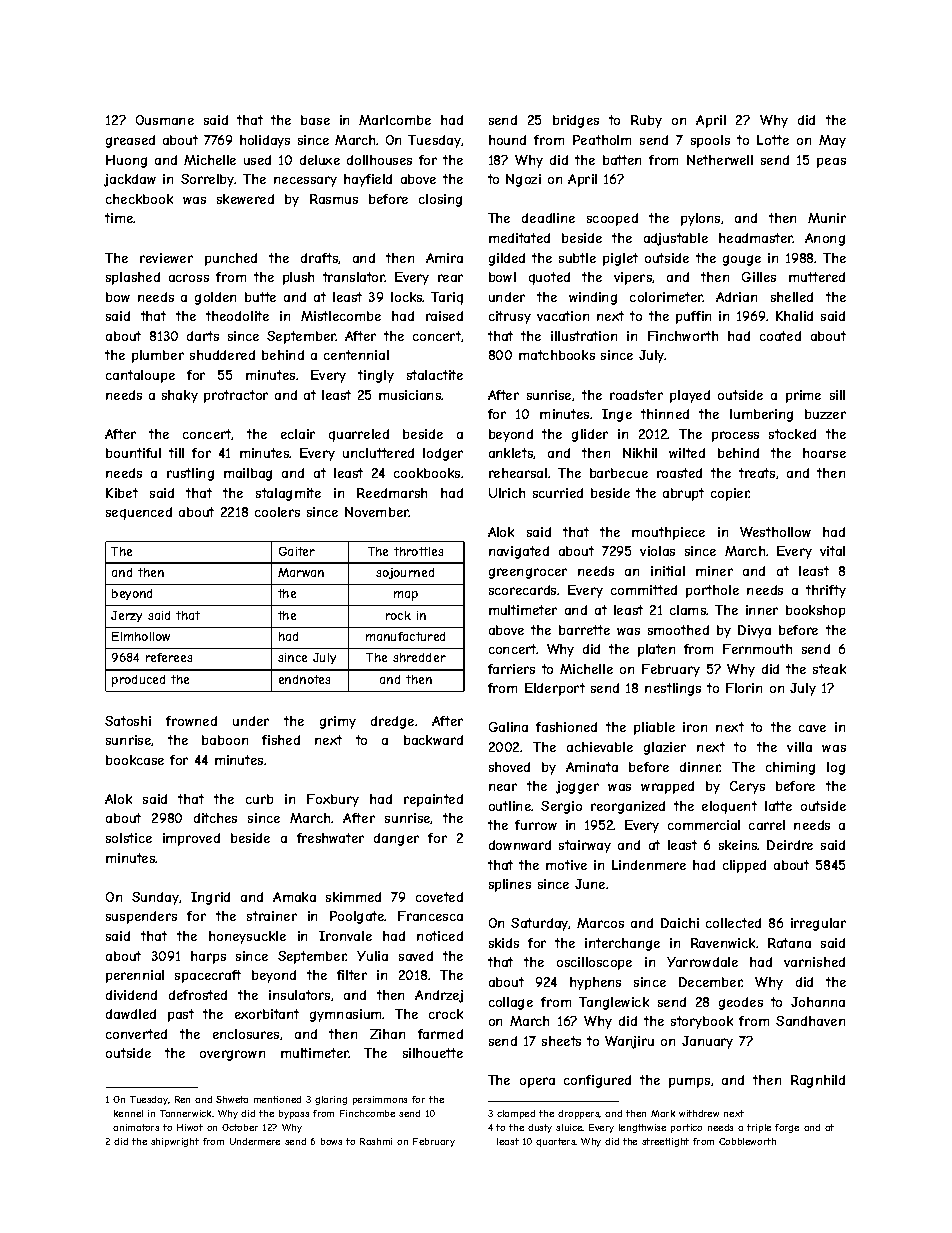 Image resolution: width=952 pixels, height=1233 pixels. I want to click on Satoshi, so click(128, 721).
